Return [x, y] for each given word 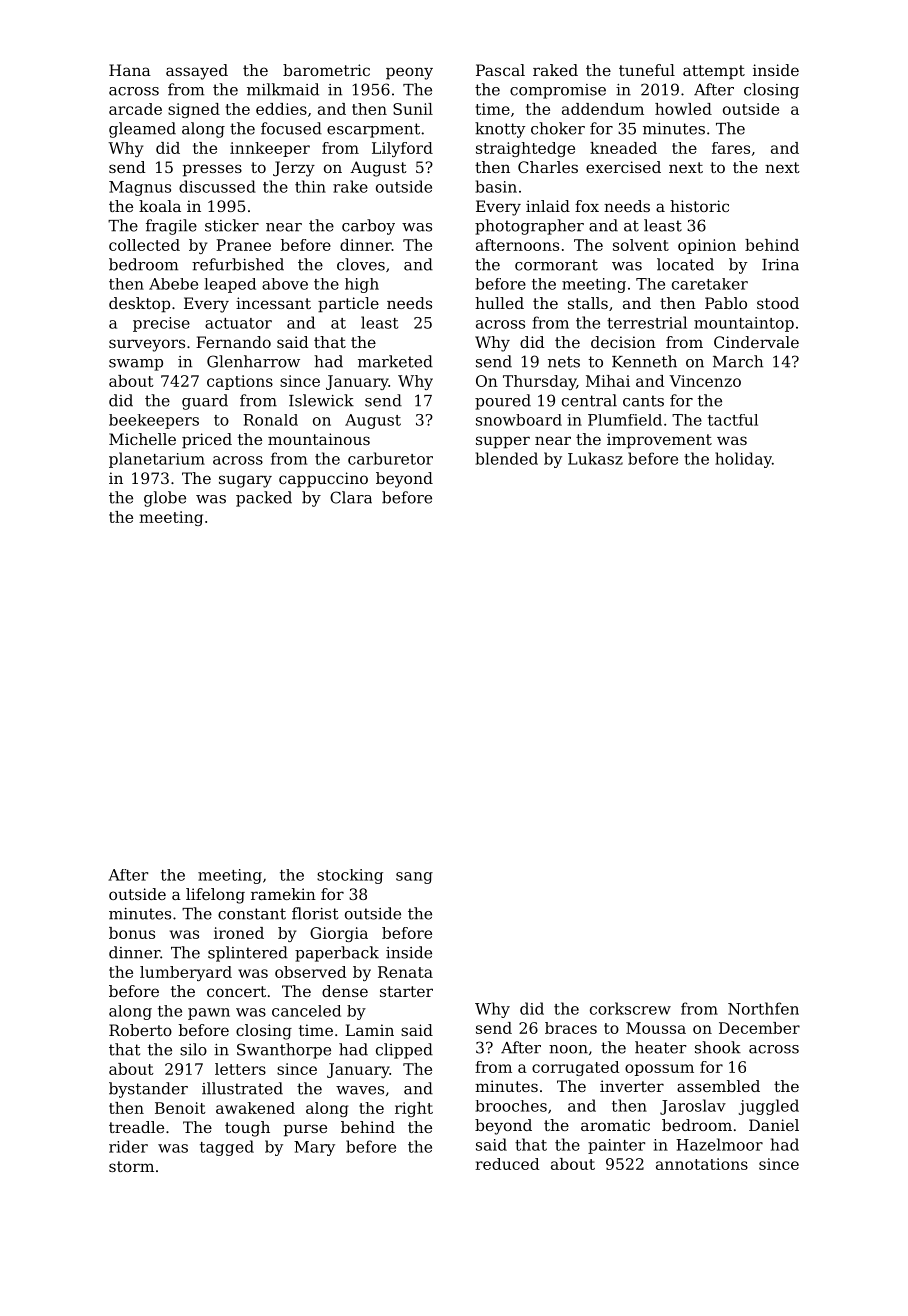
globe [165, 499]
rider [128, 1146]
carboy [368, 227]
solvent [641, 245]
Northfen [763, 1008]
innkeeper [270, 149]
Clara [351, 497]
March [738, 361]
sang [414, 878]
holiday [743, 460]
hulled [499, 303]
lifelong [215, 896]
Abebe [173, 284]
